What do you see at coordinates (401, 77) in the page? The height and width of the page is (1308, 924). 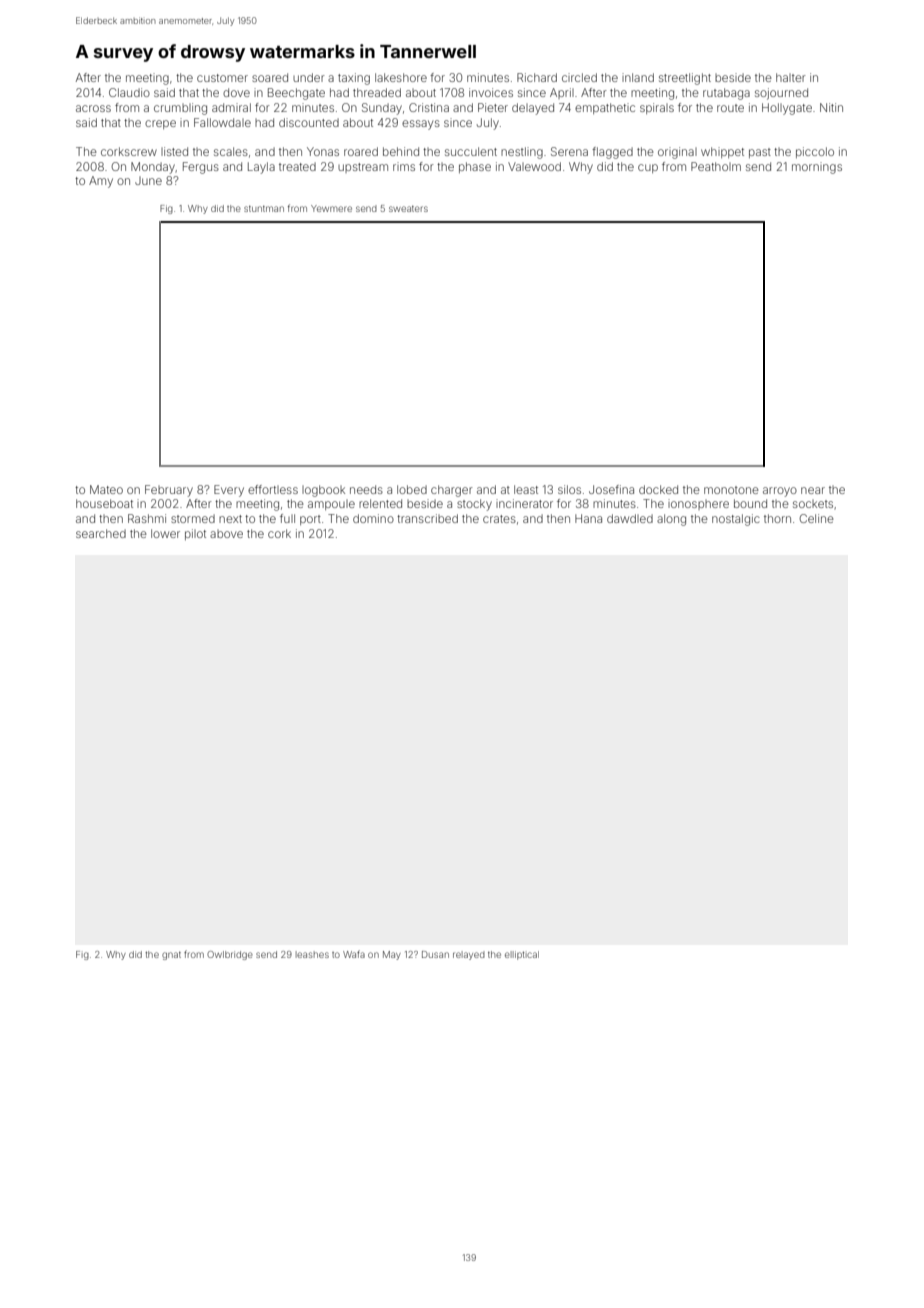 I see `lakeshore` at bounding box center [401, 77].
